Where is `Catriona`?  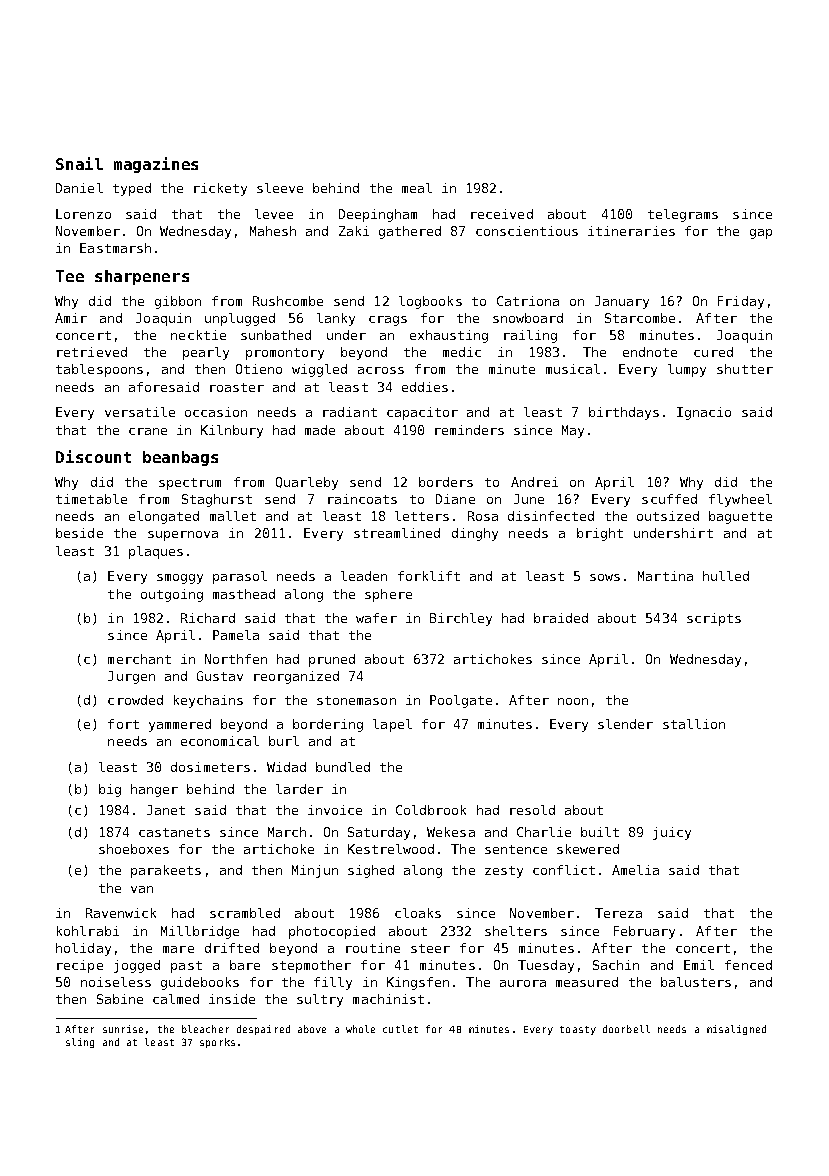
Catriona is located at coordinates (528, 301).
